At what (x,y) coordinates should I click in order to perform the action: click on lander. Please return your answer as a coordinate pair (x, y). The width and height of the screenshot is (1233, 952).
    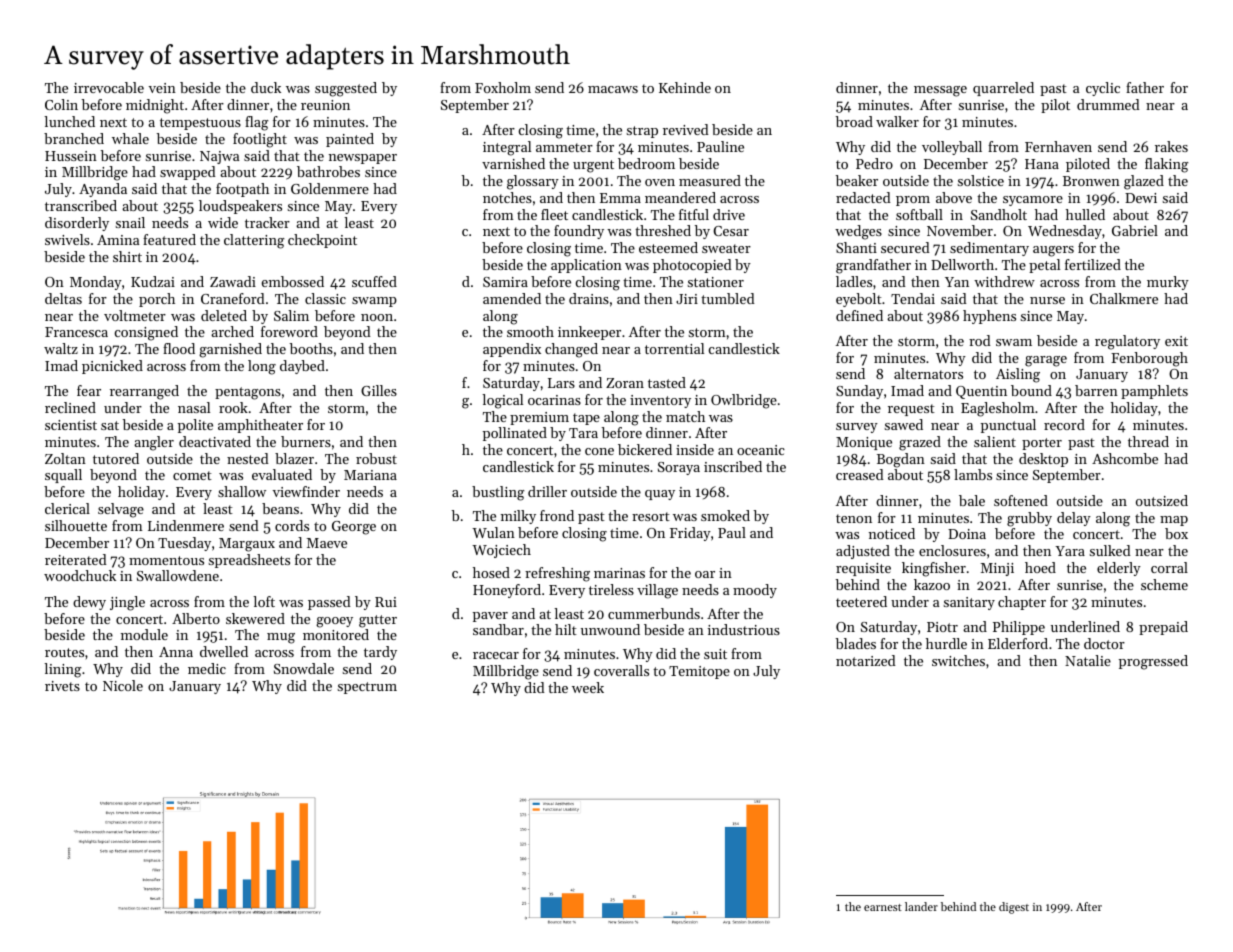
    Looking at the image, I should click on (921, 906).
